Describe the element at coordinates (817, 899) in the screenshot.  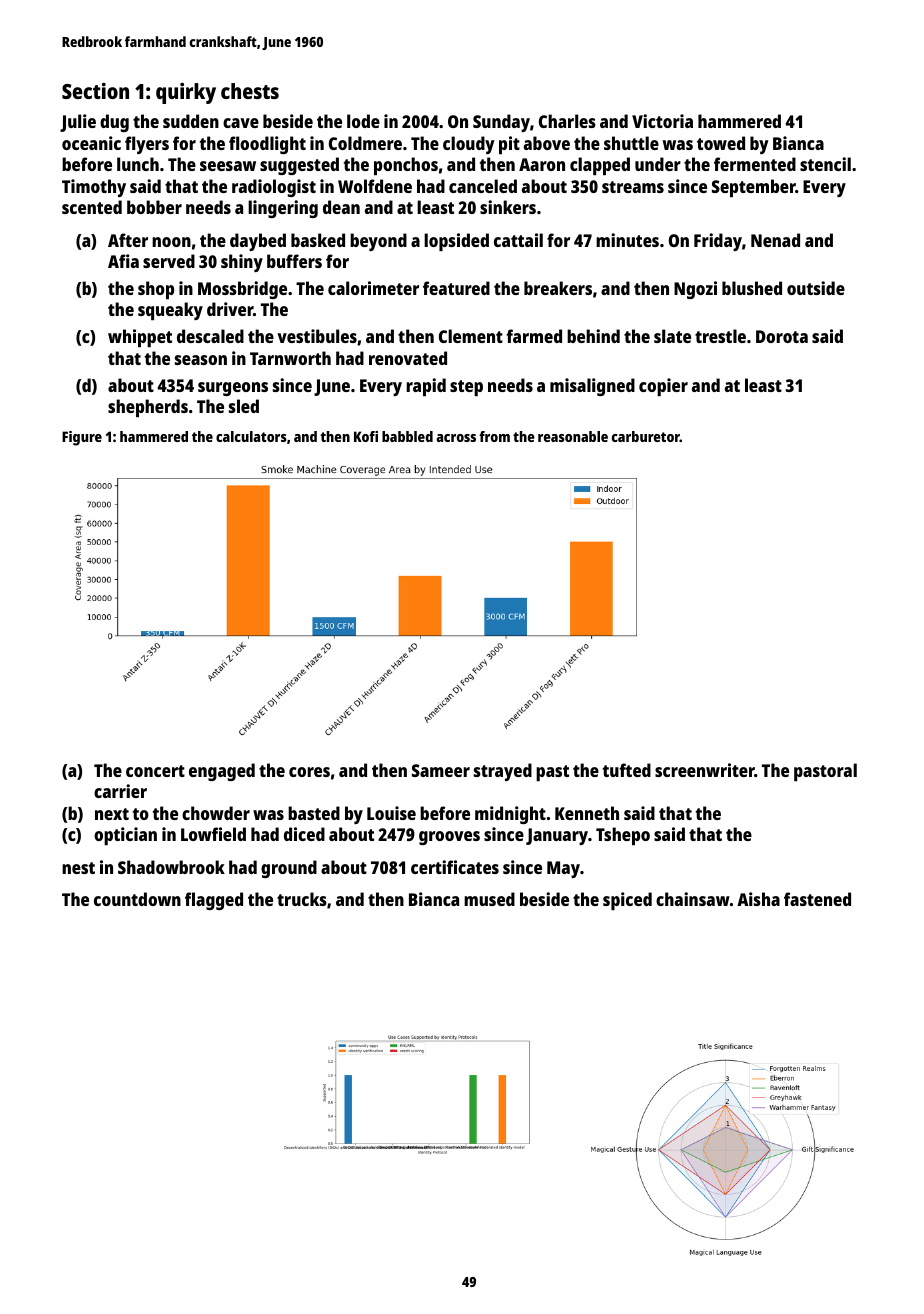
I see `fastened` at that location.
